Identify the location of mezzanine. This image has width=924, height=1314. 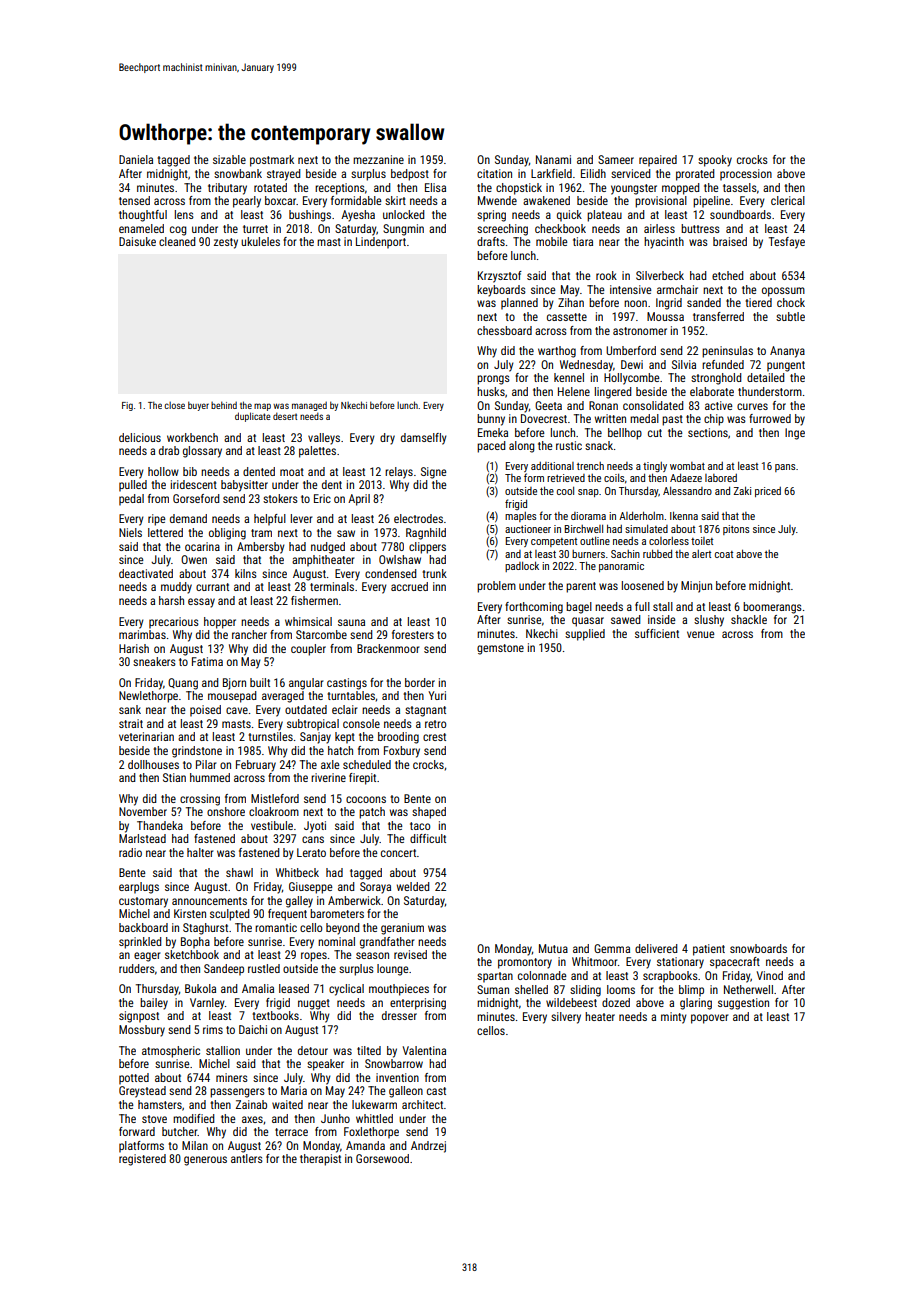
(378, 159).
